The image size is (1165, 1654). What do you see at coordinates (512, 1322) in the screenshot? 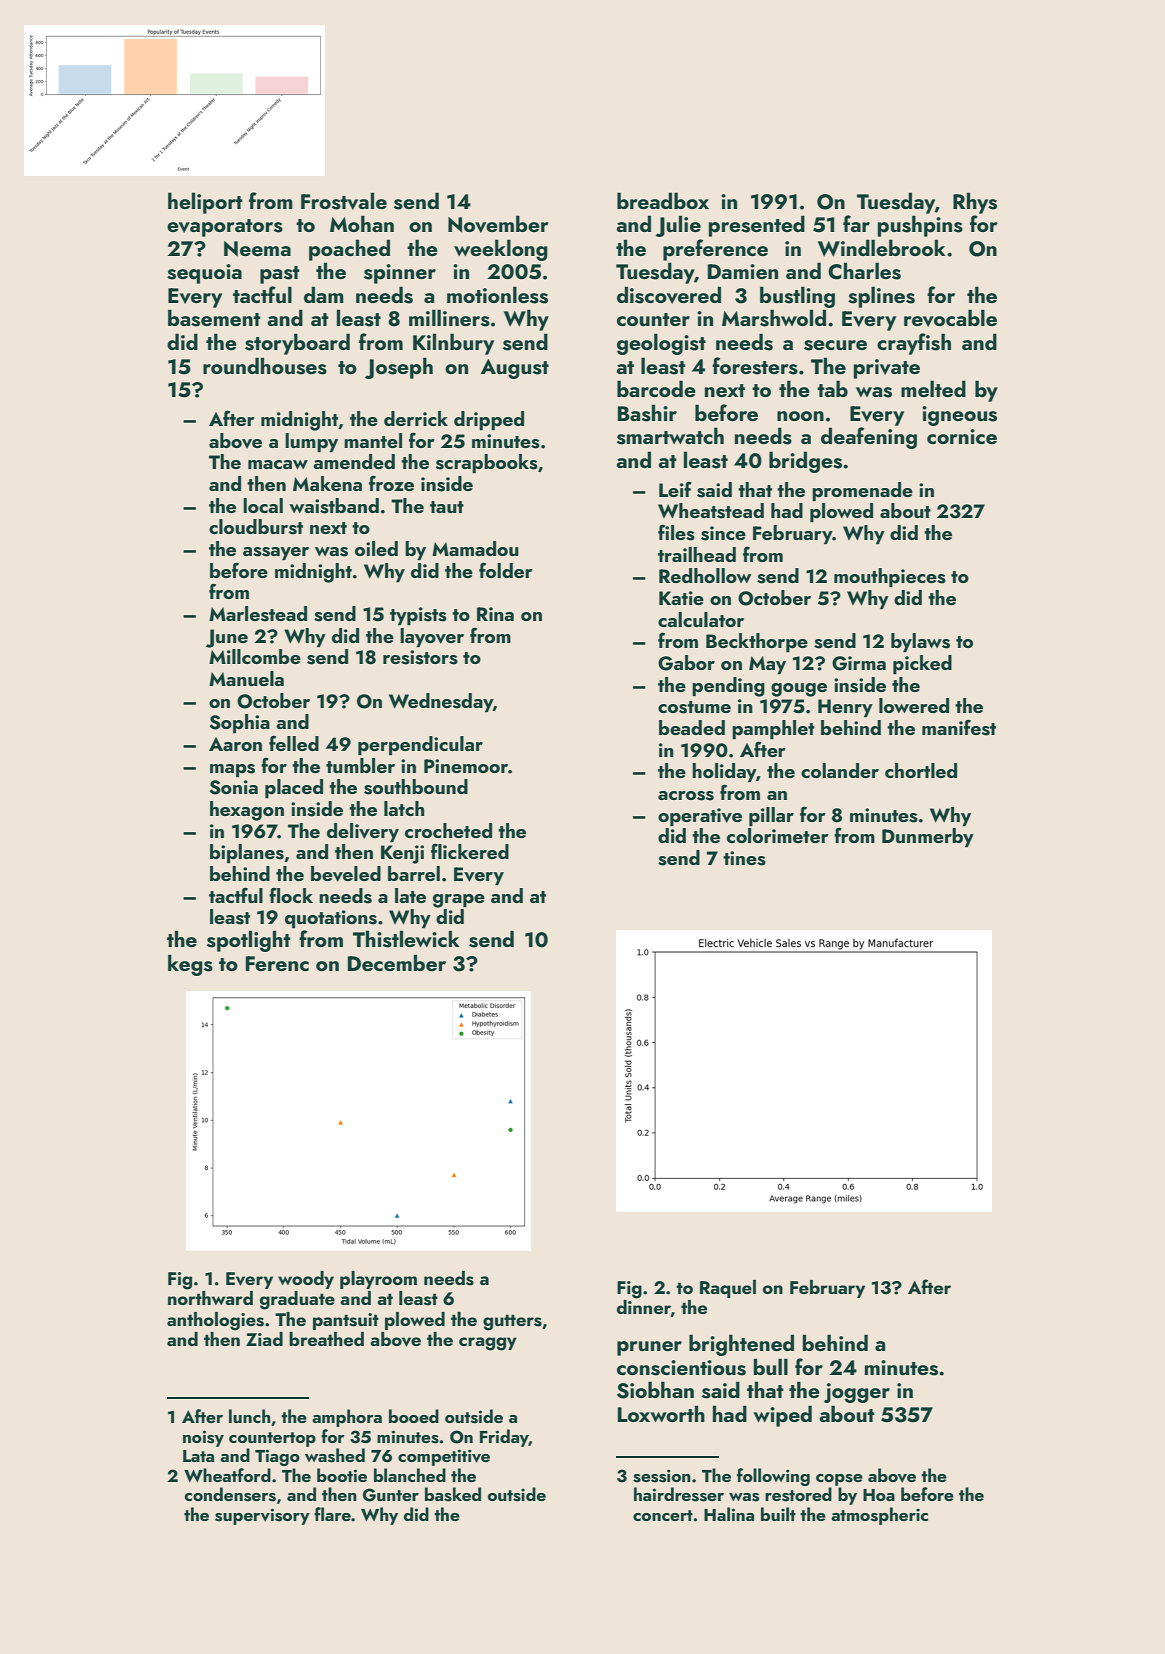
I see `gutters` at bounding box center [512, 1322].
